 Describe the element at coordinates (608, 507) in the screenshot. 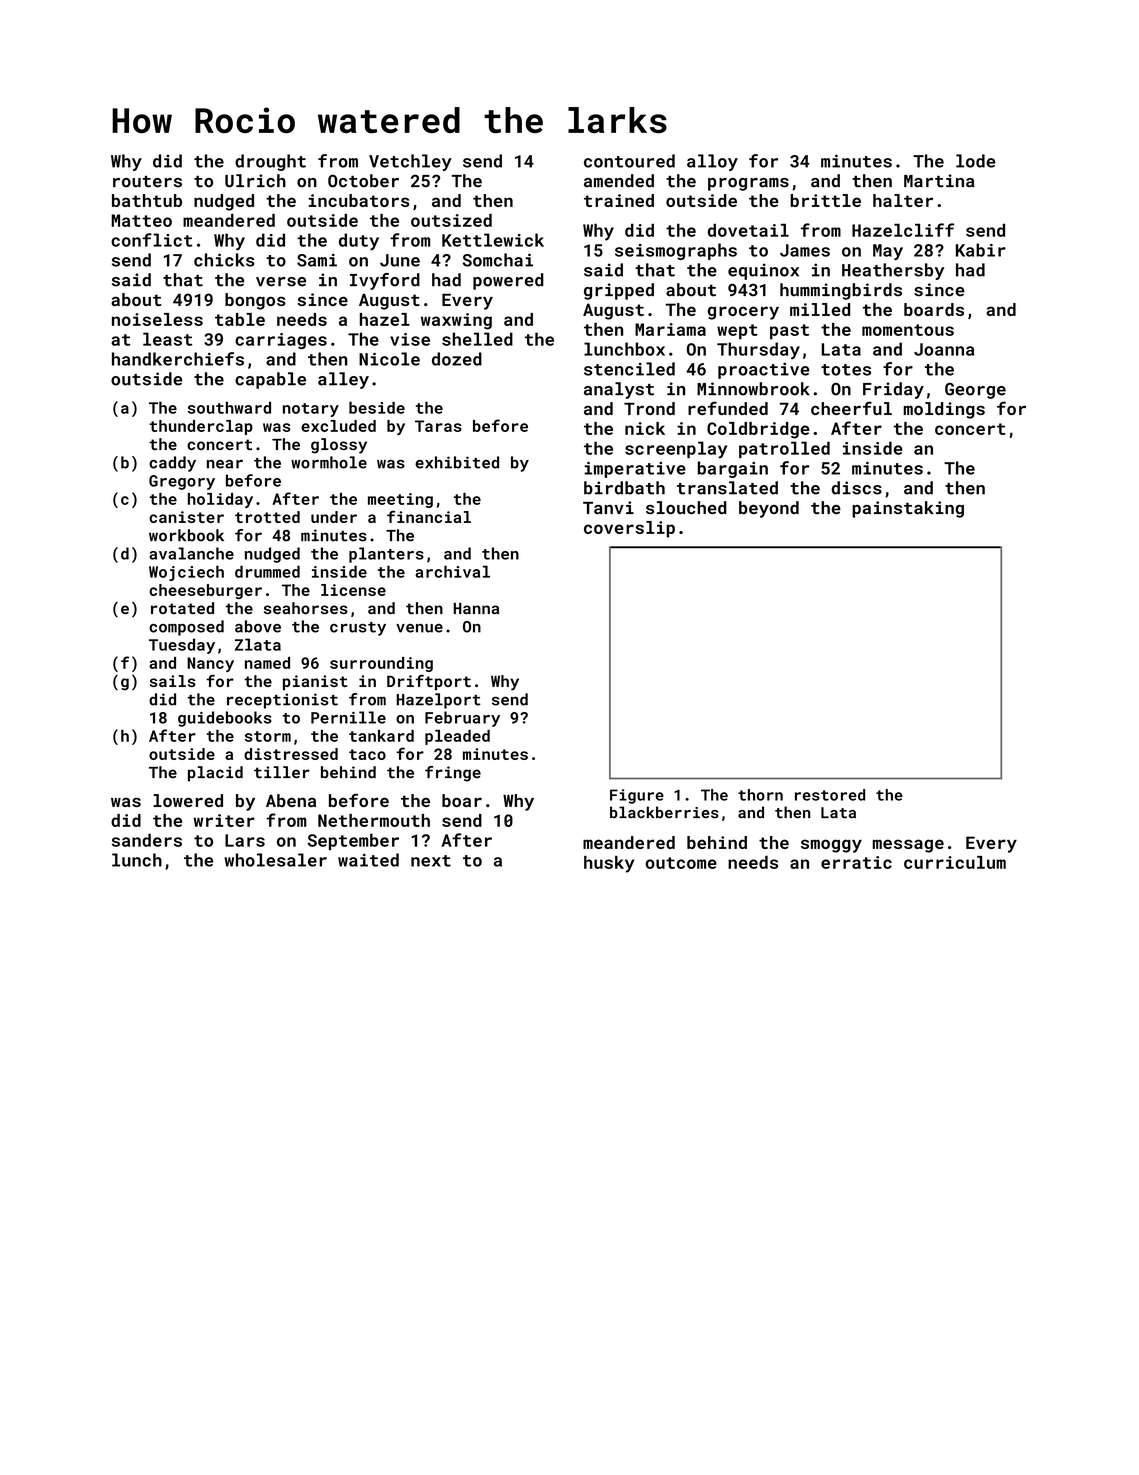

I see `Tanvi` at that location.
